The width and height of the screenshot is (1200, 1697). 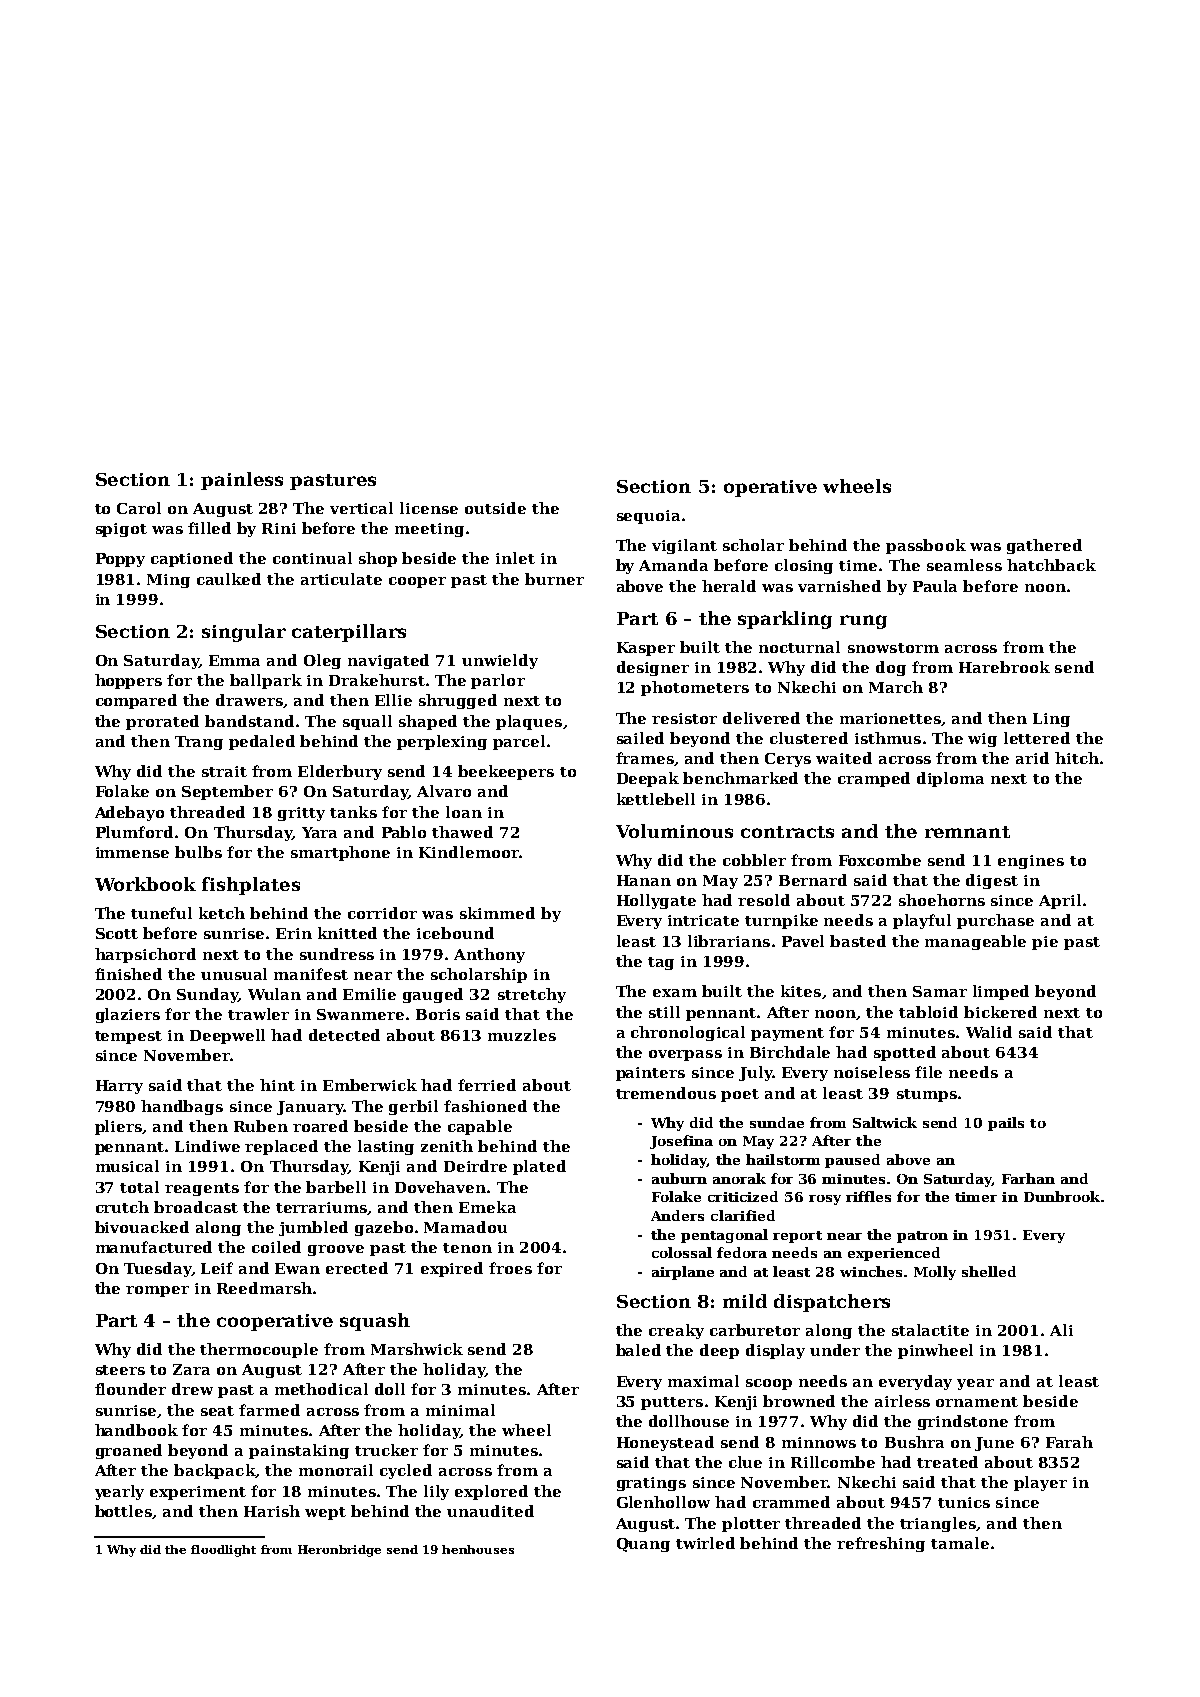 I want to click on hatchback, so click(x=1051, y=565).
